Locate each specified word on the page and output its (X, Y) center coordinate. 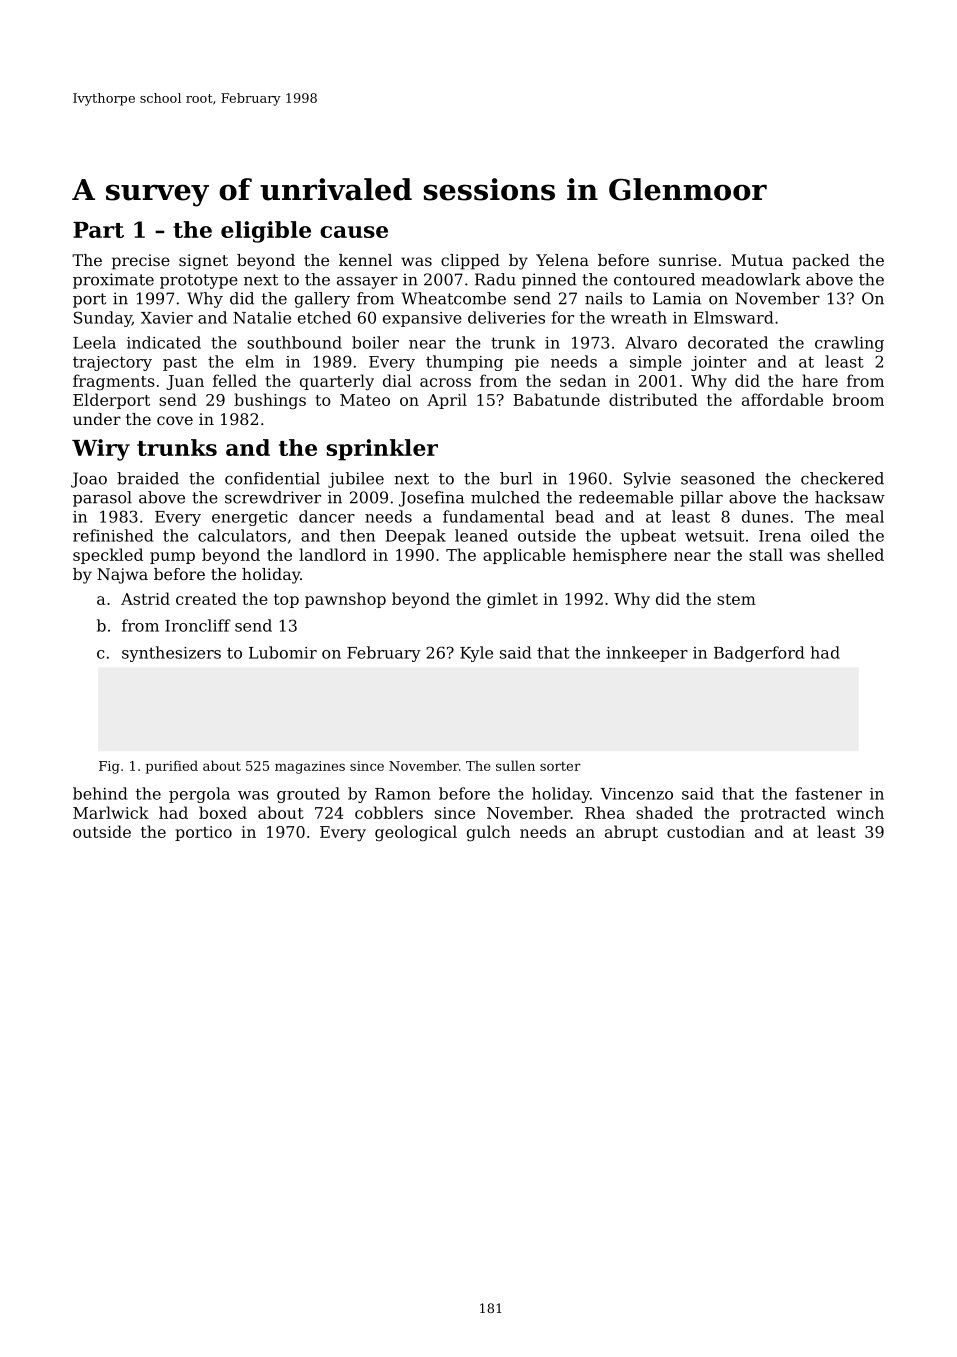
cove (175, 420)
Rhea (605, 812)
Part (98, 230)
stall (766, 554)
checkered (842, 478)
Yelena (562, 260)
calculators (242, 535)
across (445, 382)
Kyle (476, 654)
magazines (310, 767)
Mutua (757, 260)
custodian (706, 831)
